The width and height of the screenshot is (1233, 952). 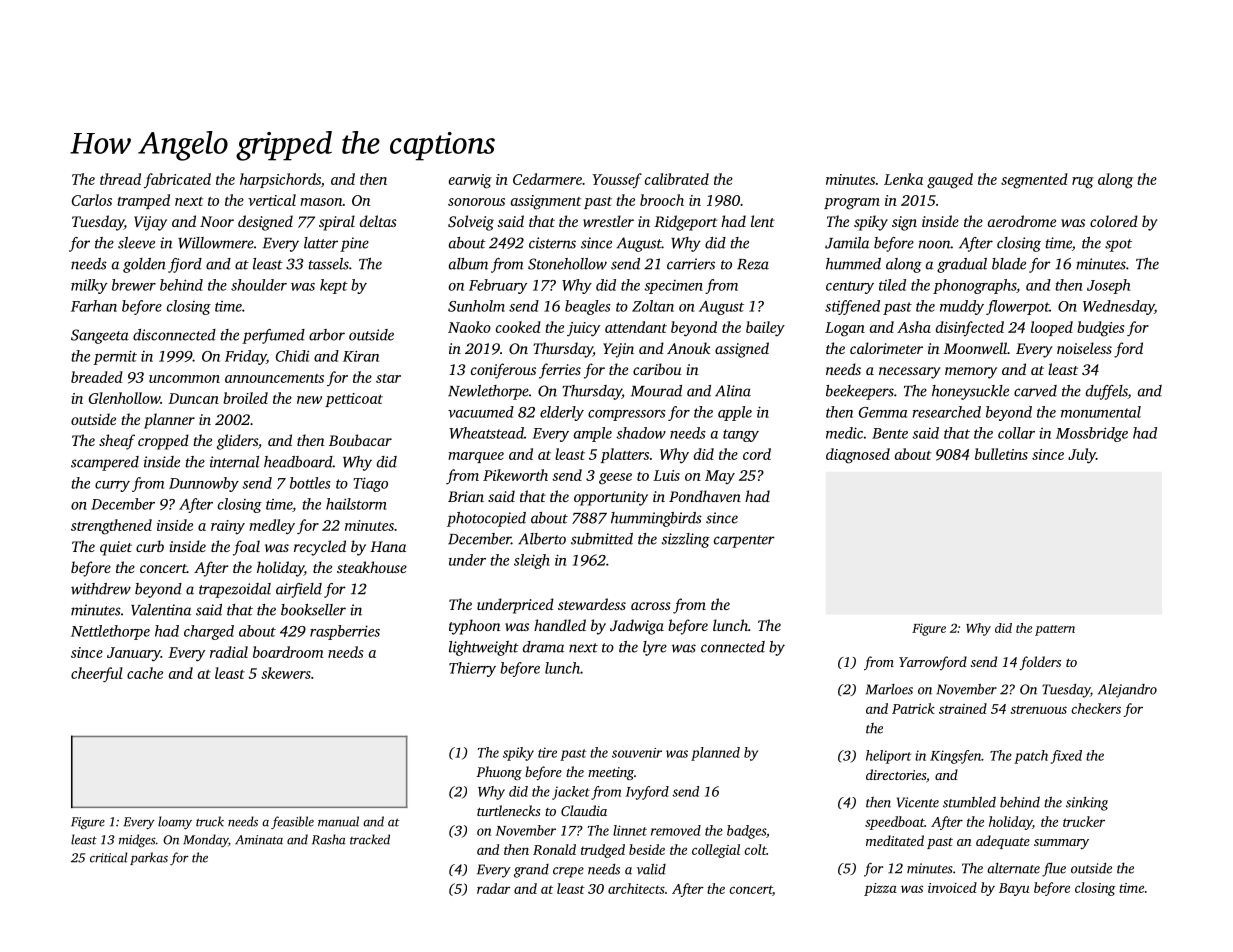 I want to click on Aminata, so click(x=259, y=840).
